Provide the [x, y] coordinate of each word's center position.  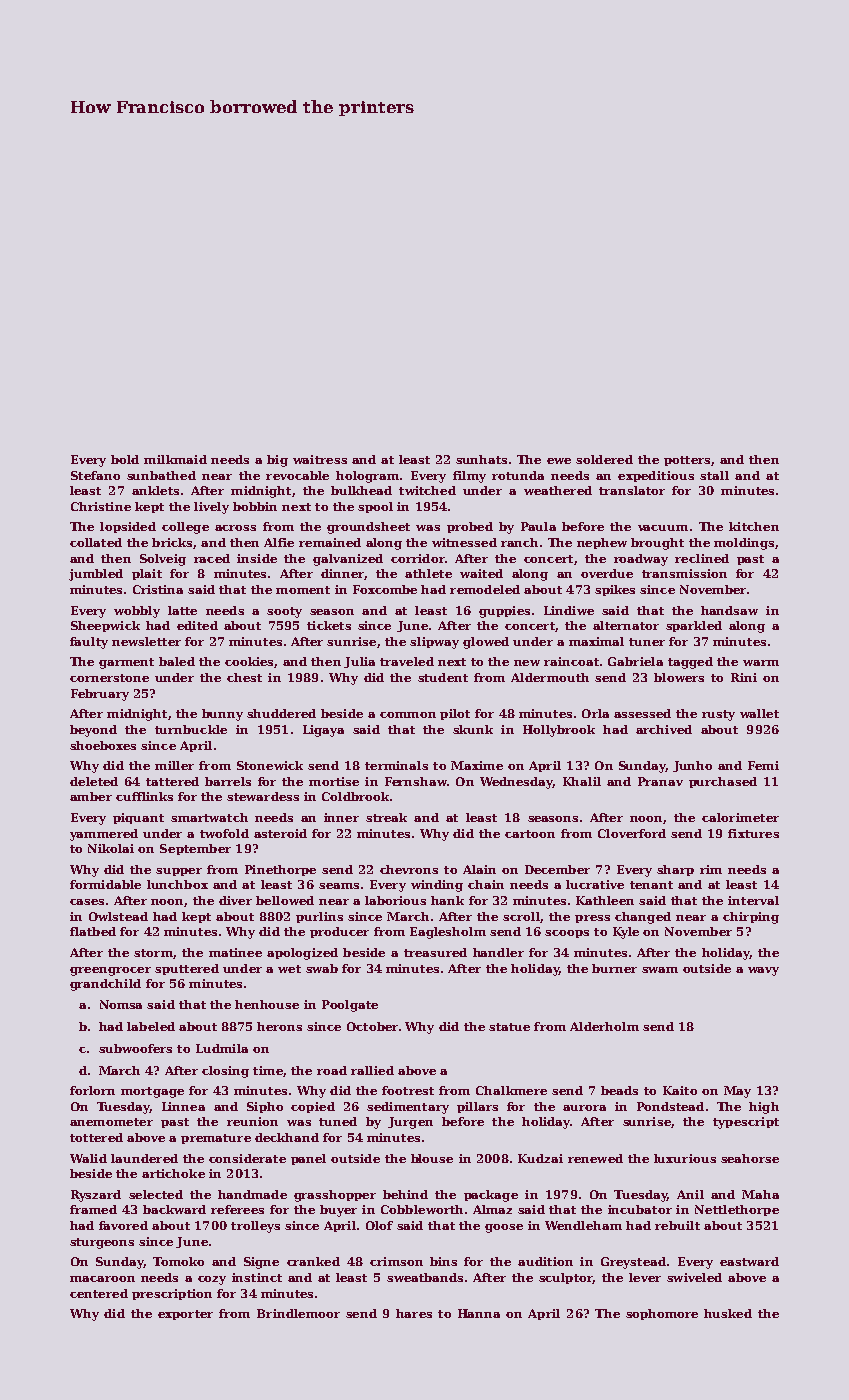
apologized [302, 954]
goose [504, 1228]
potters [687, 461]
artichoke [173, 1173]
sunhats [481, 459]
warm [761, 663]
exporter [185, 1315]
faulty [89, 643]
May [737, 1092]
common [408, 715]
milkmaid [175, 459]
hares [414, 1313]
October [372, 1026]
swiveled [694, 1277]
